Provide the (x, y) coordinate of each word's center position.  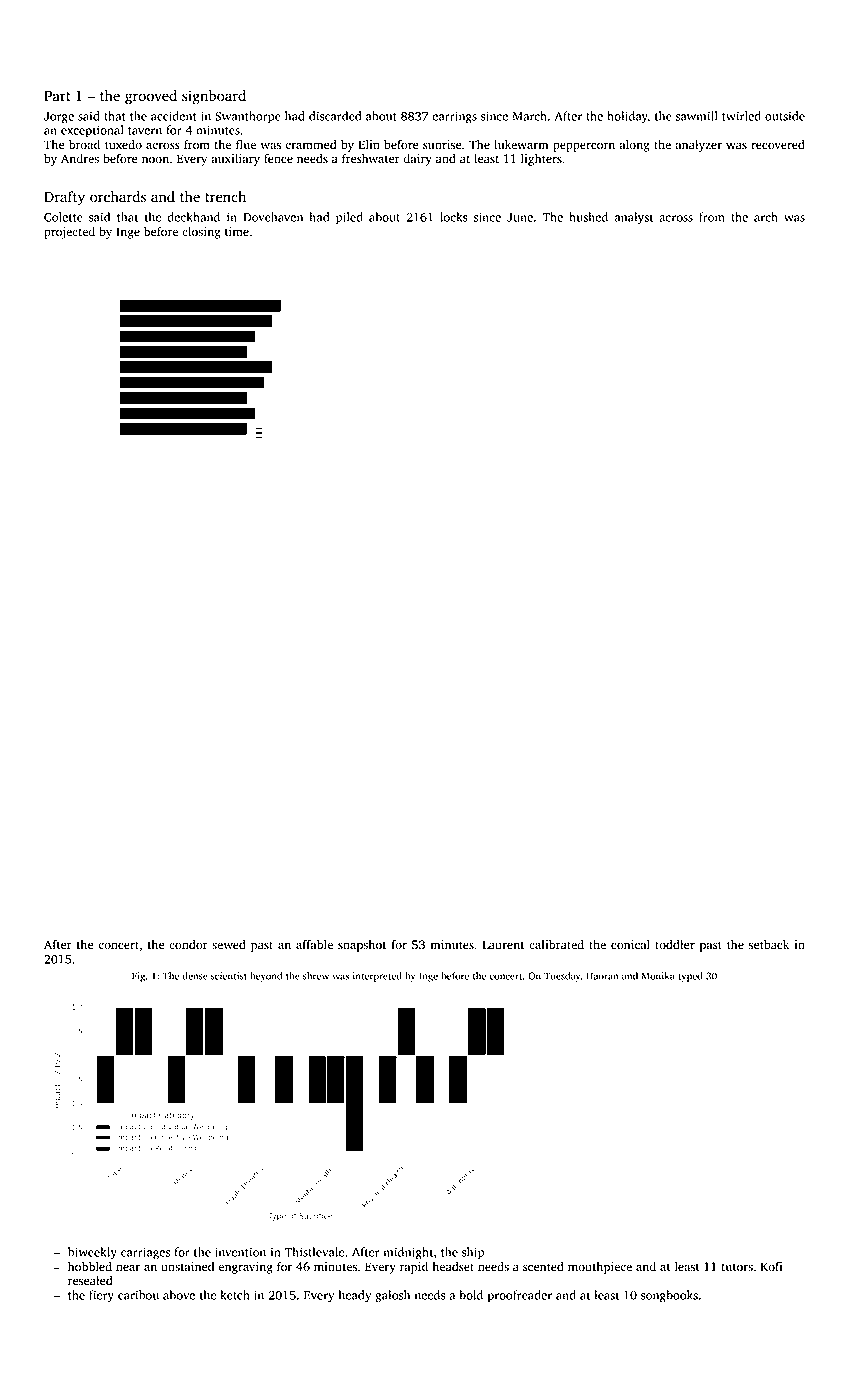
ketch (235, 1295)
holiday (627, 117)
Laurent (503, 945)
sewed (229, 945)
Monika (658, 976)
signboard (214, 97)
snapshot (362, 946)
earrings (454, 117)
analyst (634, 218)
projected (69, 233)
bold (471, 1295)
